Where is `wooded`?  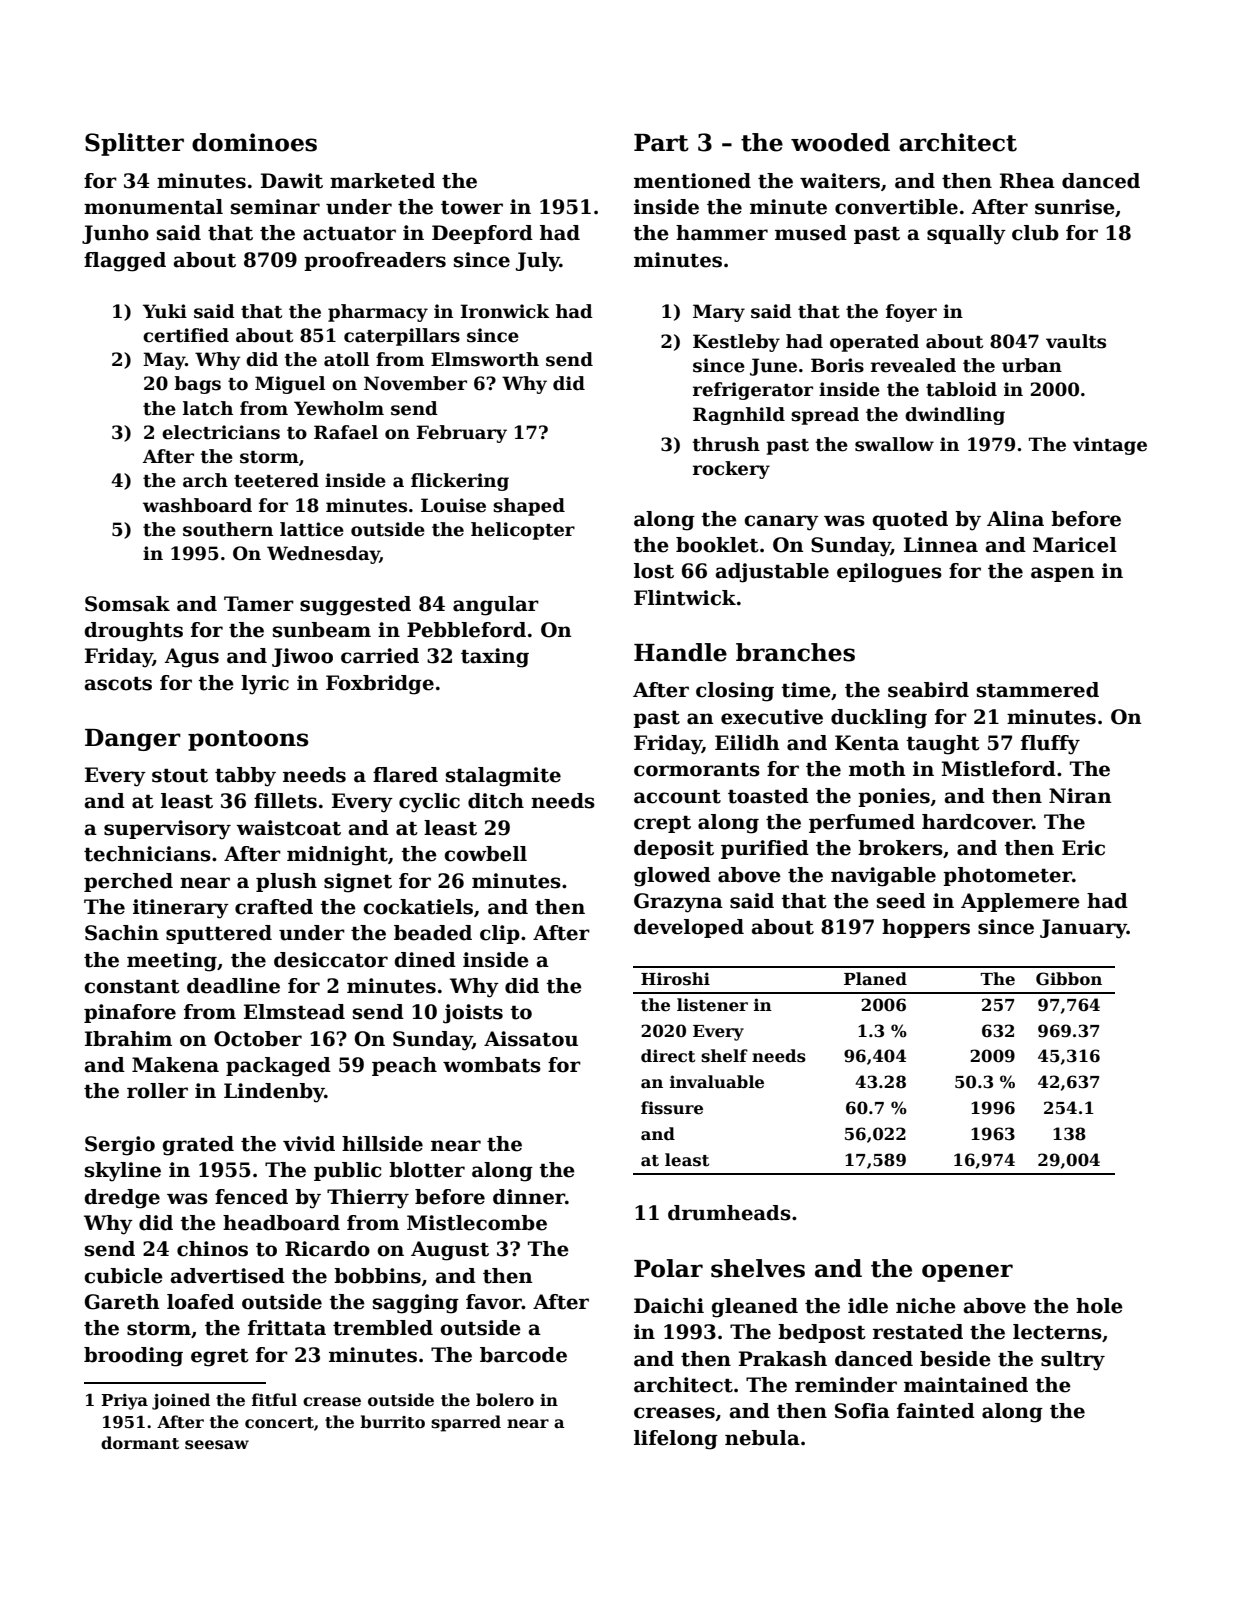 wooded is located at coordinates (840, 142).
